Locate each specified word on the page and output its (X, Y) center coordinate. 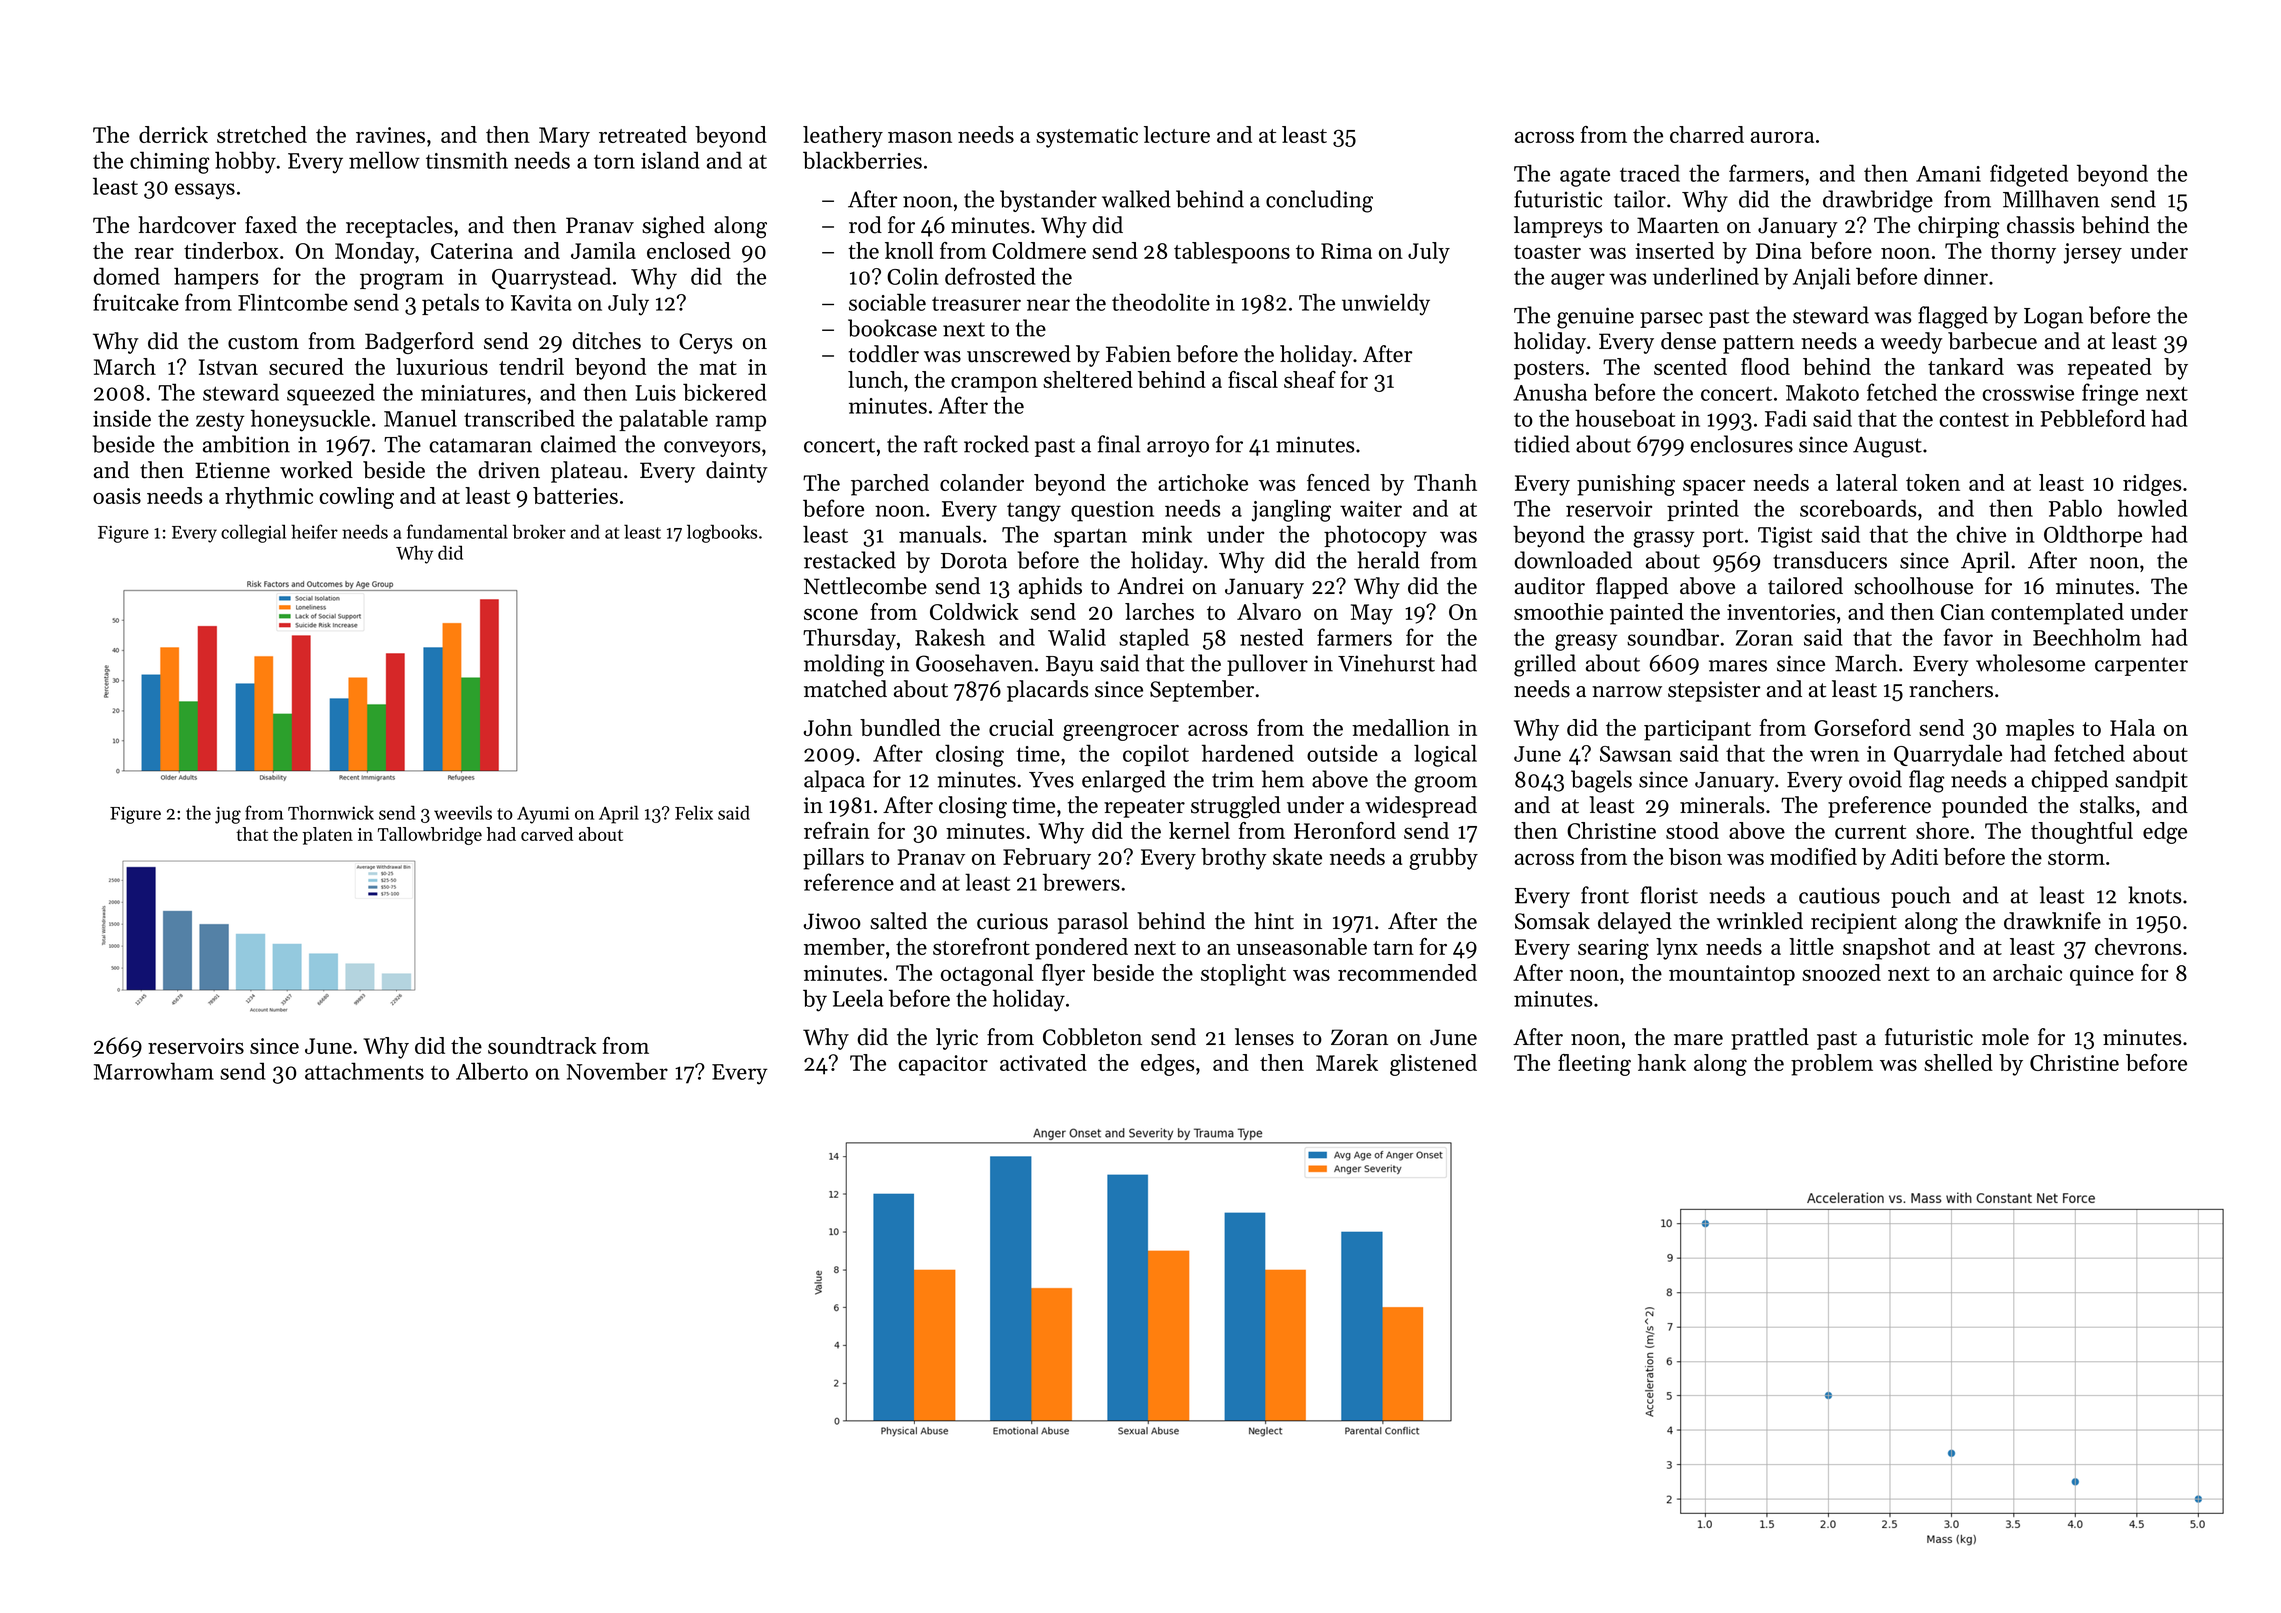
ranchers (1951, 689)
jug (228, 815)
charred (1707, 134)
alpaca (834, 781)
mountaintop (1732, 975)
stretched (262, 134)
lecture (1177, 134)
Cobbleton (1092, 1037)
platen (328, 836)
